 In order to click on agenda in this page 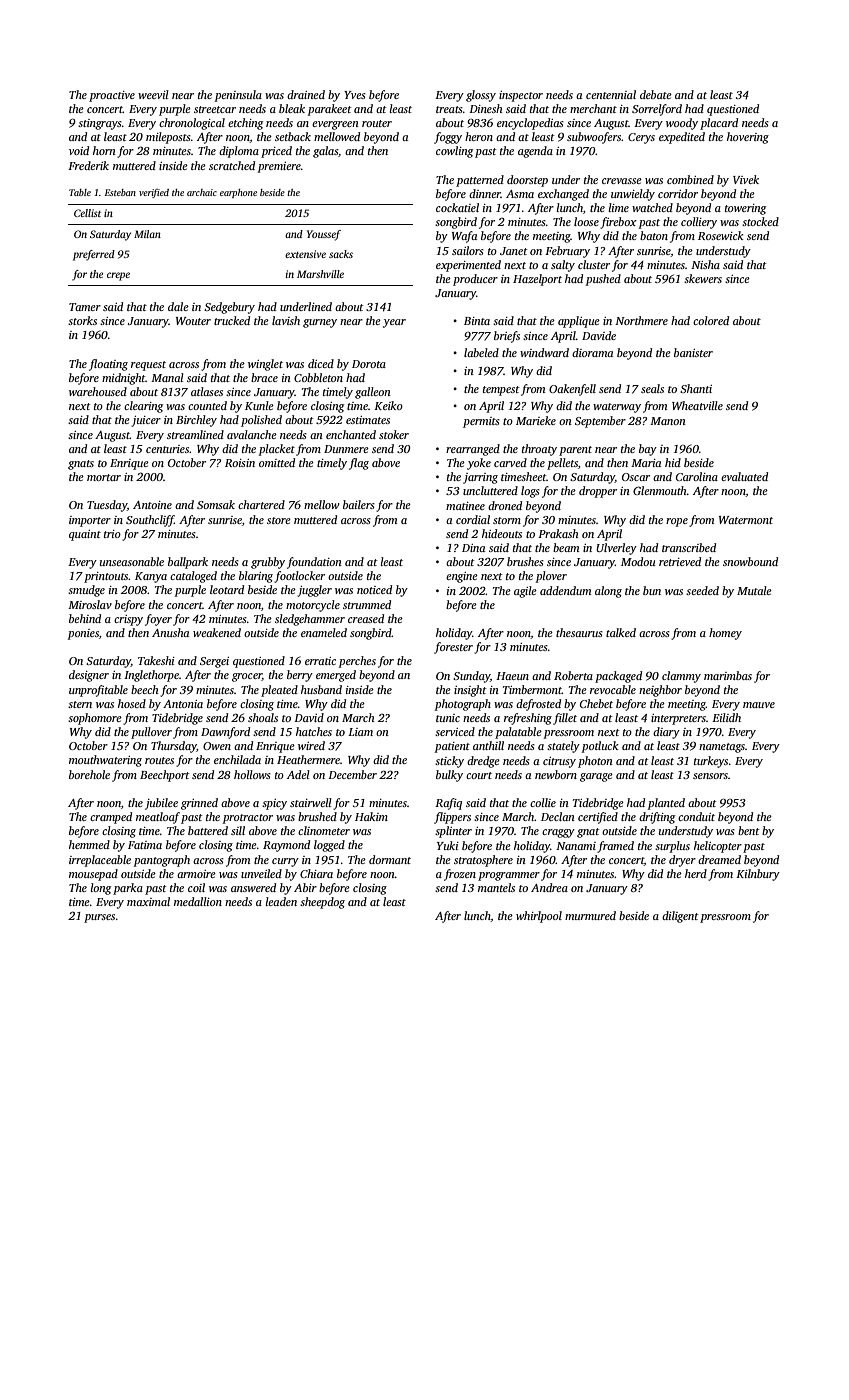, I will do `click(535, 152)`.
